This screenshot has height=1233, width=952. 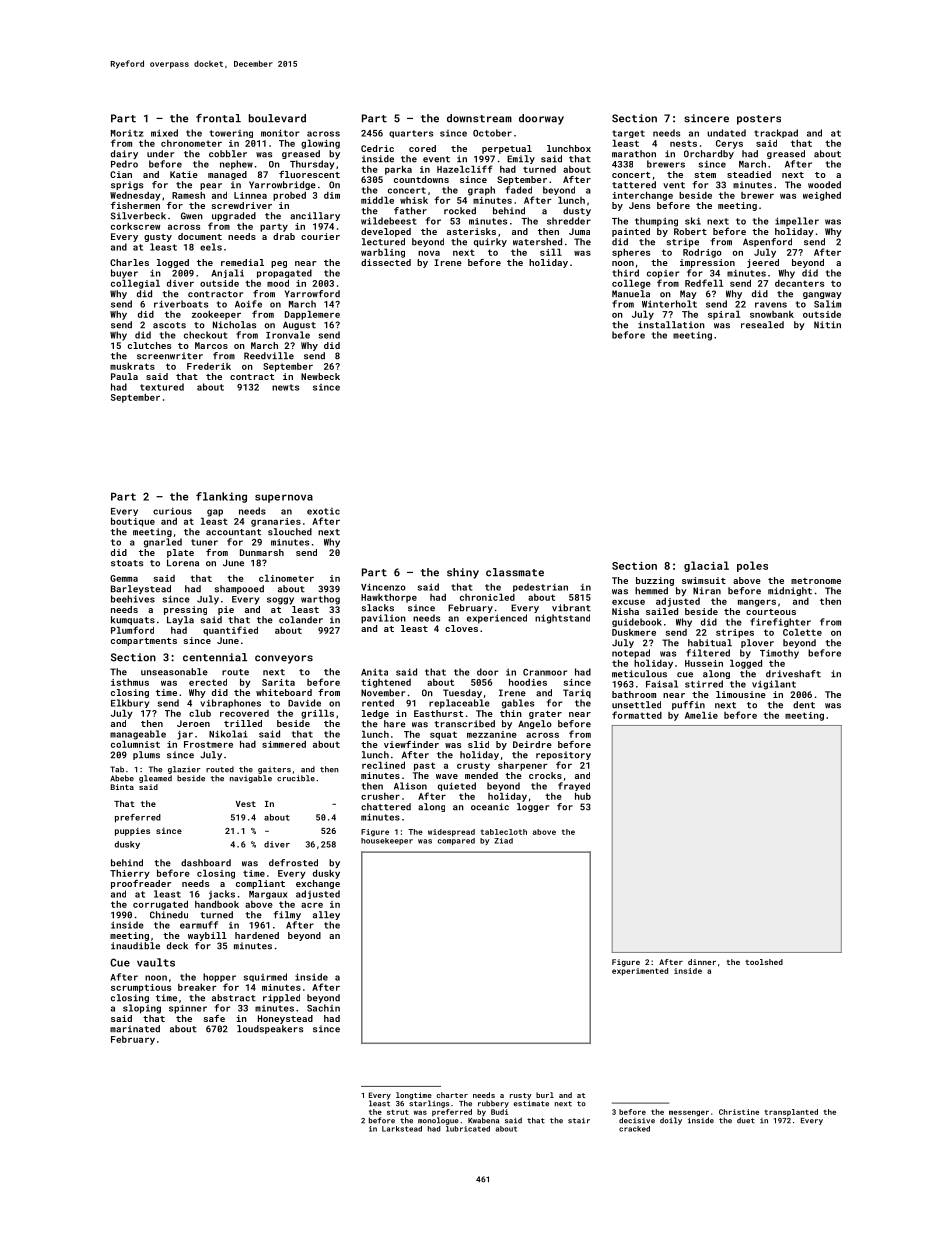 What do you see at coordinates (280, 601) in the screenshot?
I see `soggy` at bounding box center [280, 601].
